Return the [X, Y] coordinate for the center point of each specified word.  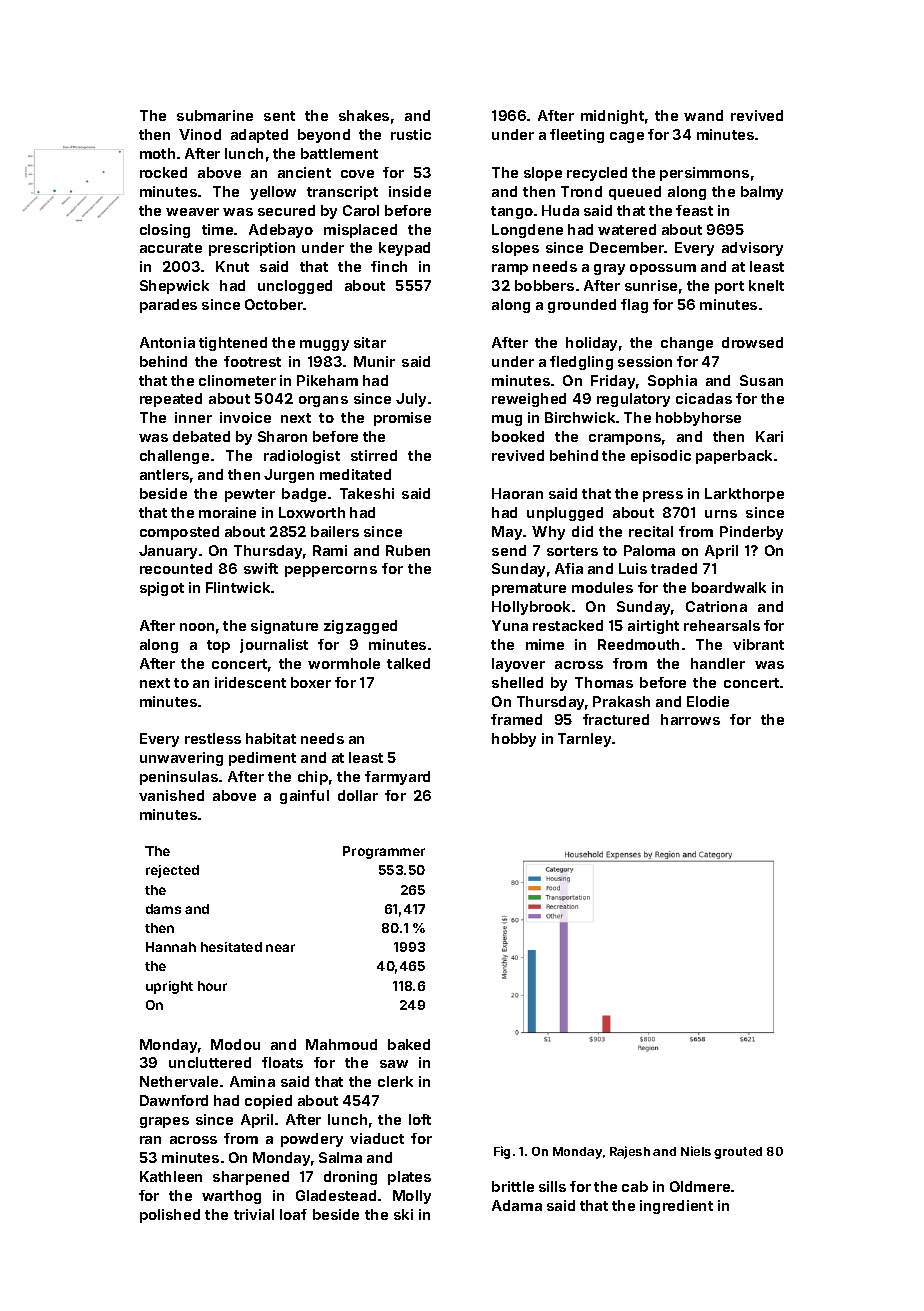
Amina [252, 1081]
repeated [171, 400]
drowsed [752, 342]
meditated [355, 474]
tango [512, 212]
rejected [172, 871]
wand [703, 115]
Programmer [384, 852]
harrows [690, 719]
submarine [215, 115]
